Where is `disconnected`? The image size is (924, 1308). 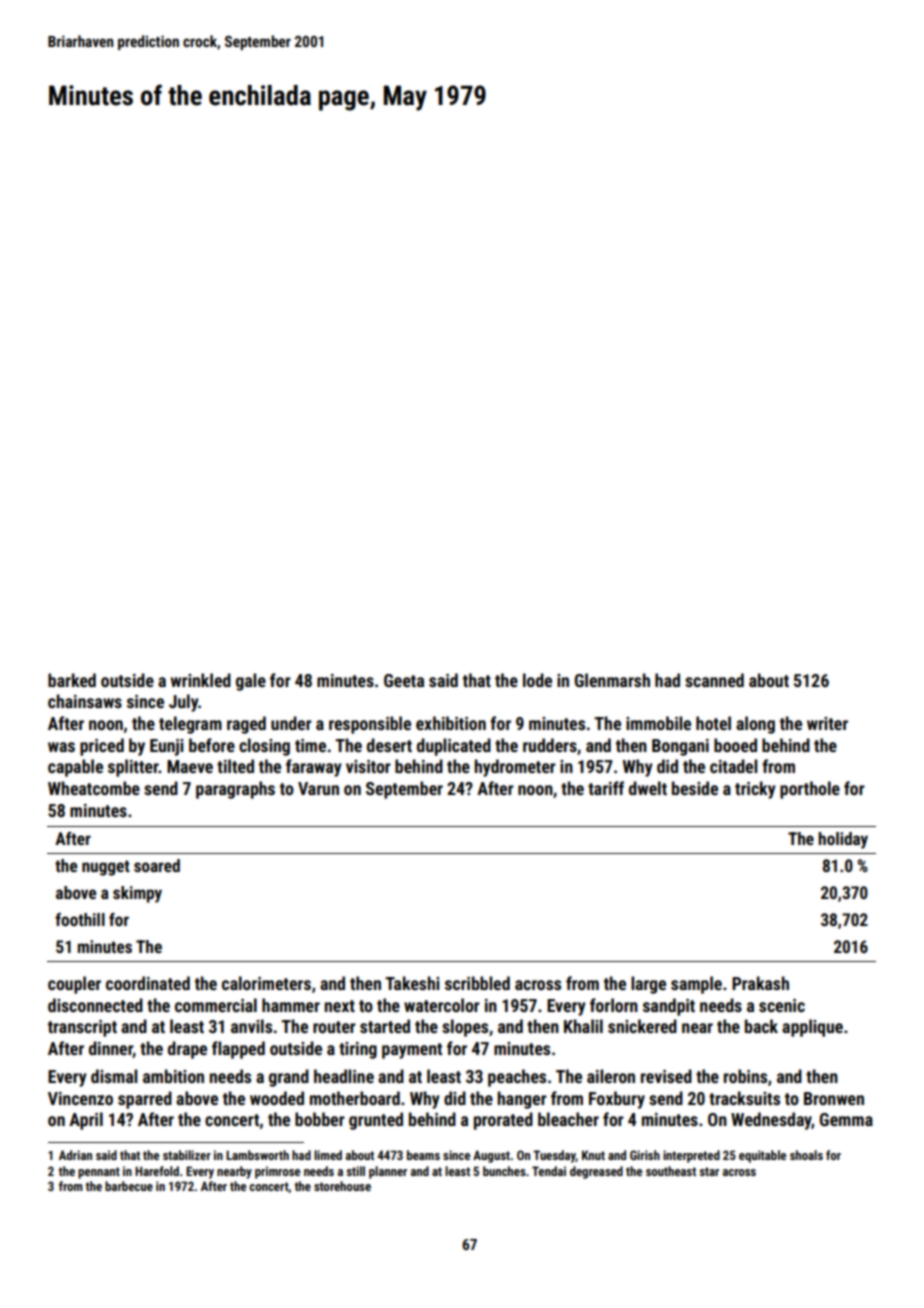
disconnected is located at coordinates (95, 1005).
